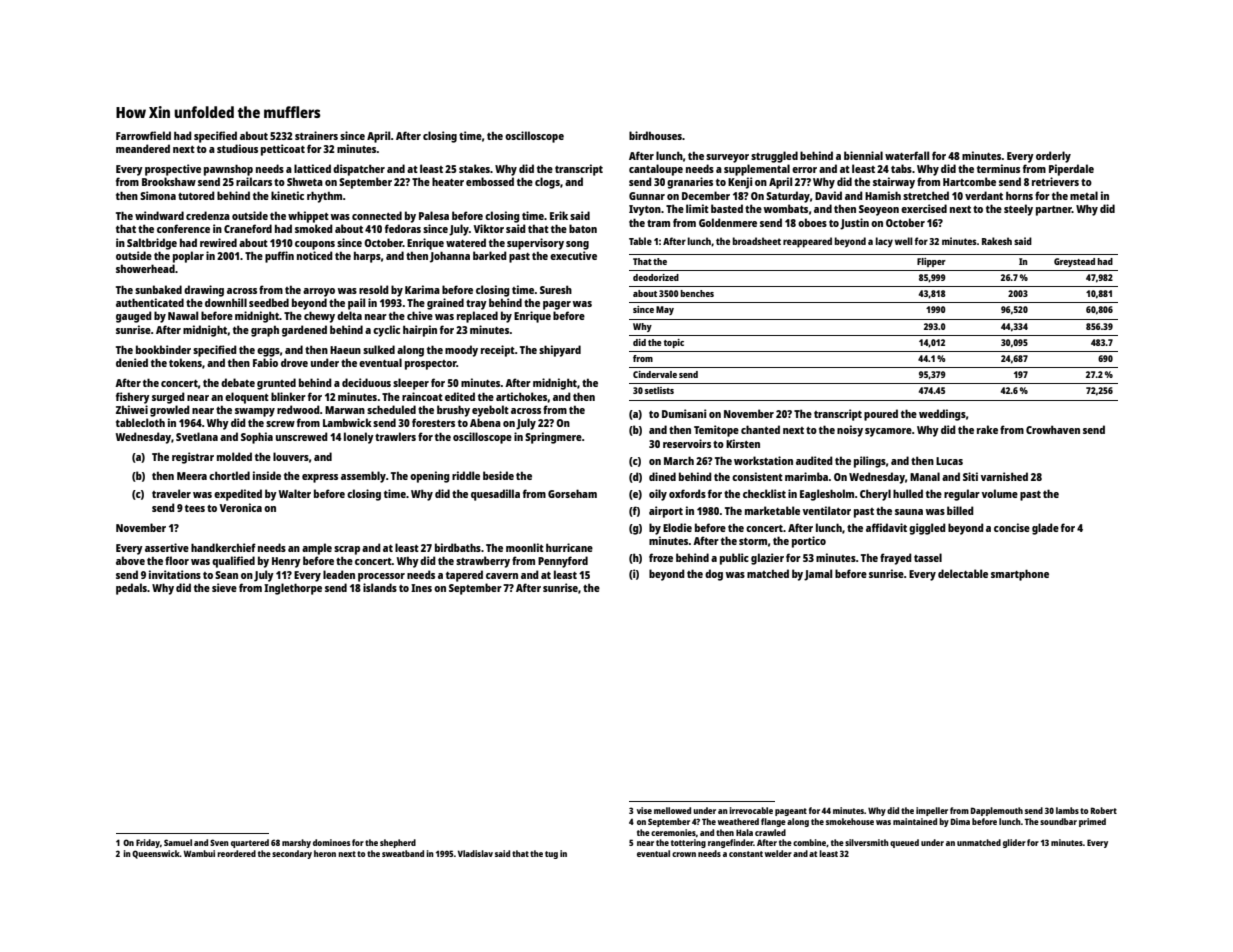 The image size is (1233, 952). I want to click on orderly, so click(1053, 157).
